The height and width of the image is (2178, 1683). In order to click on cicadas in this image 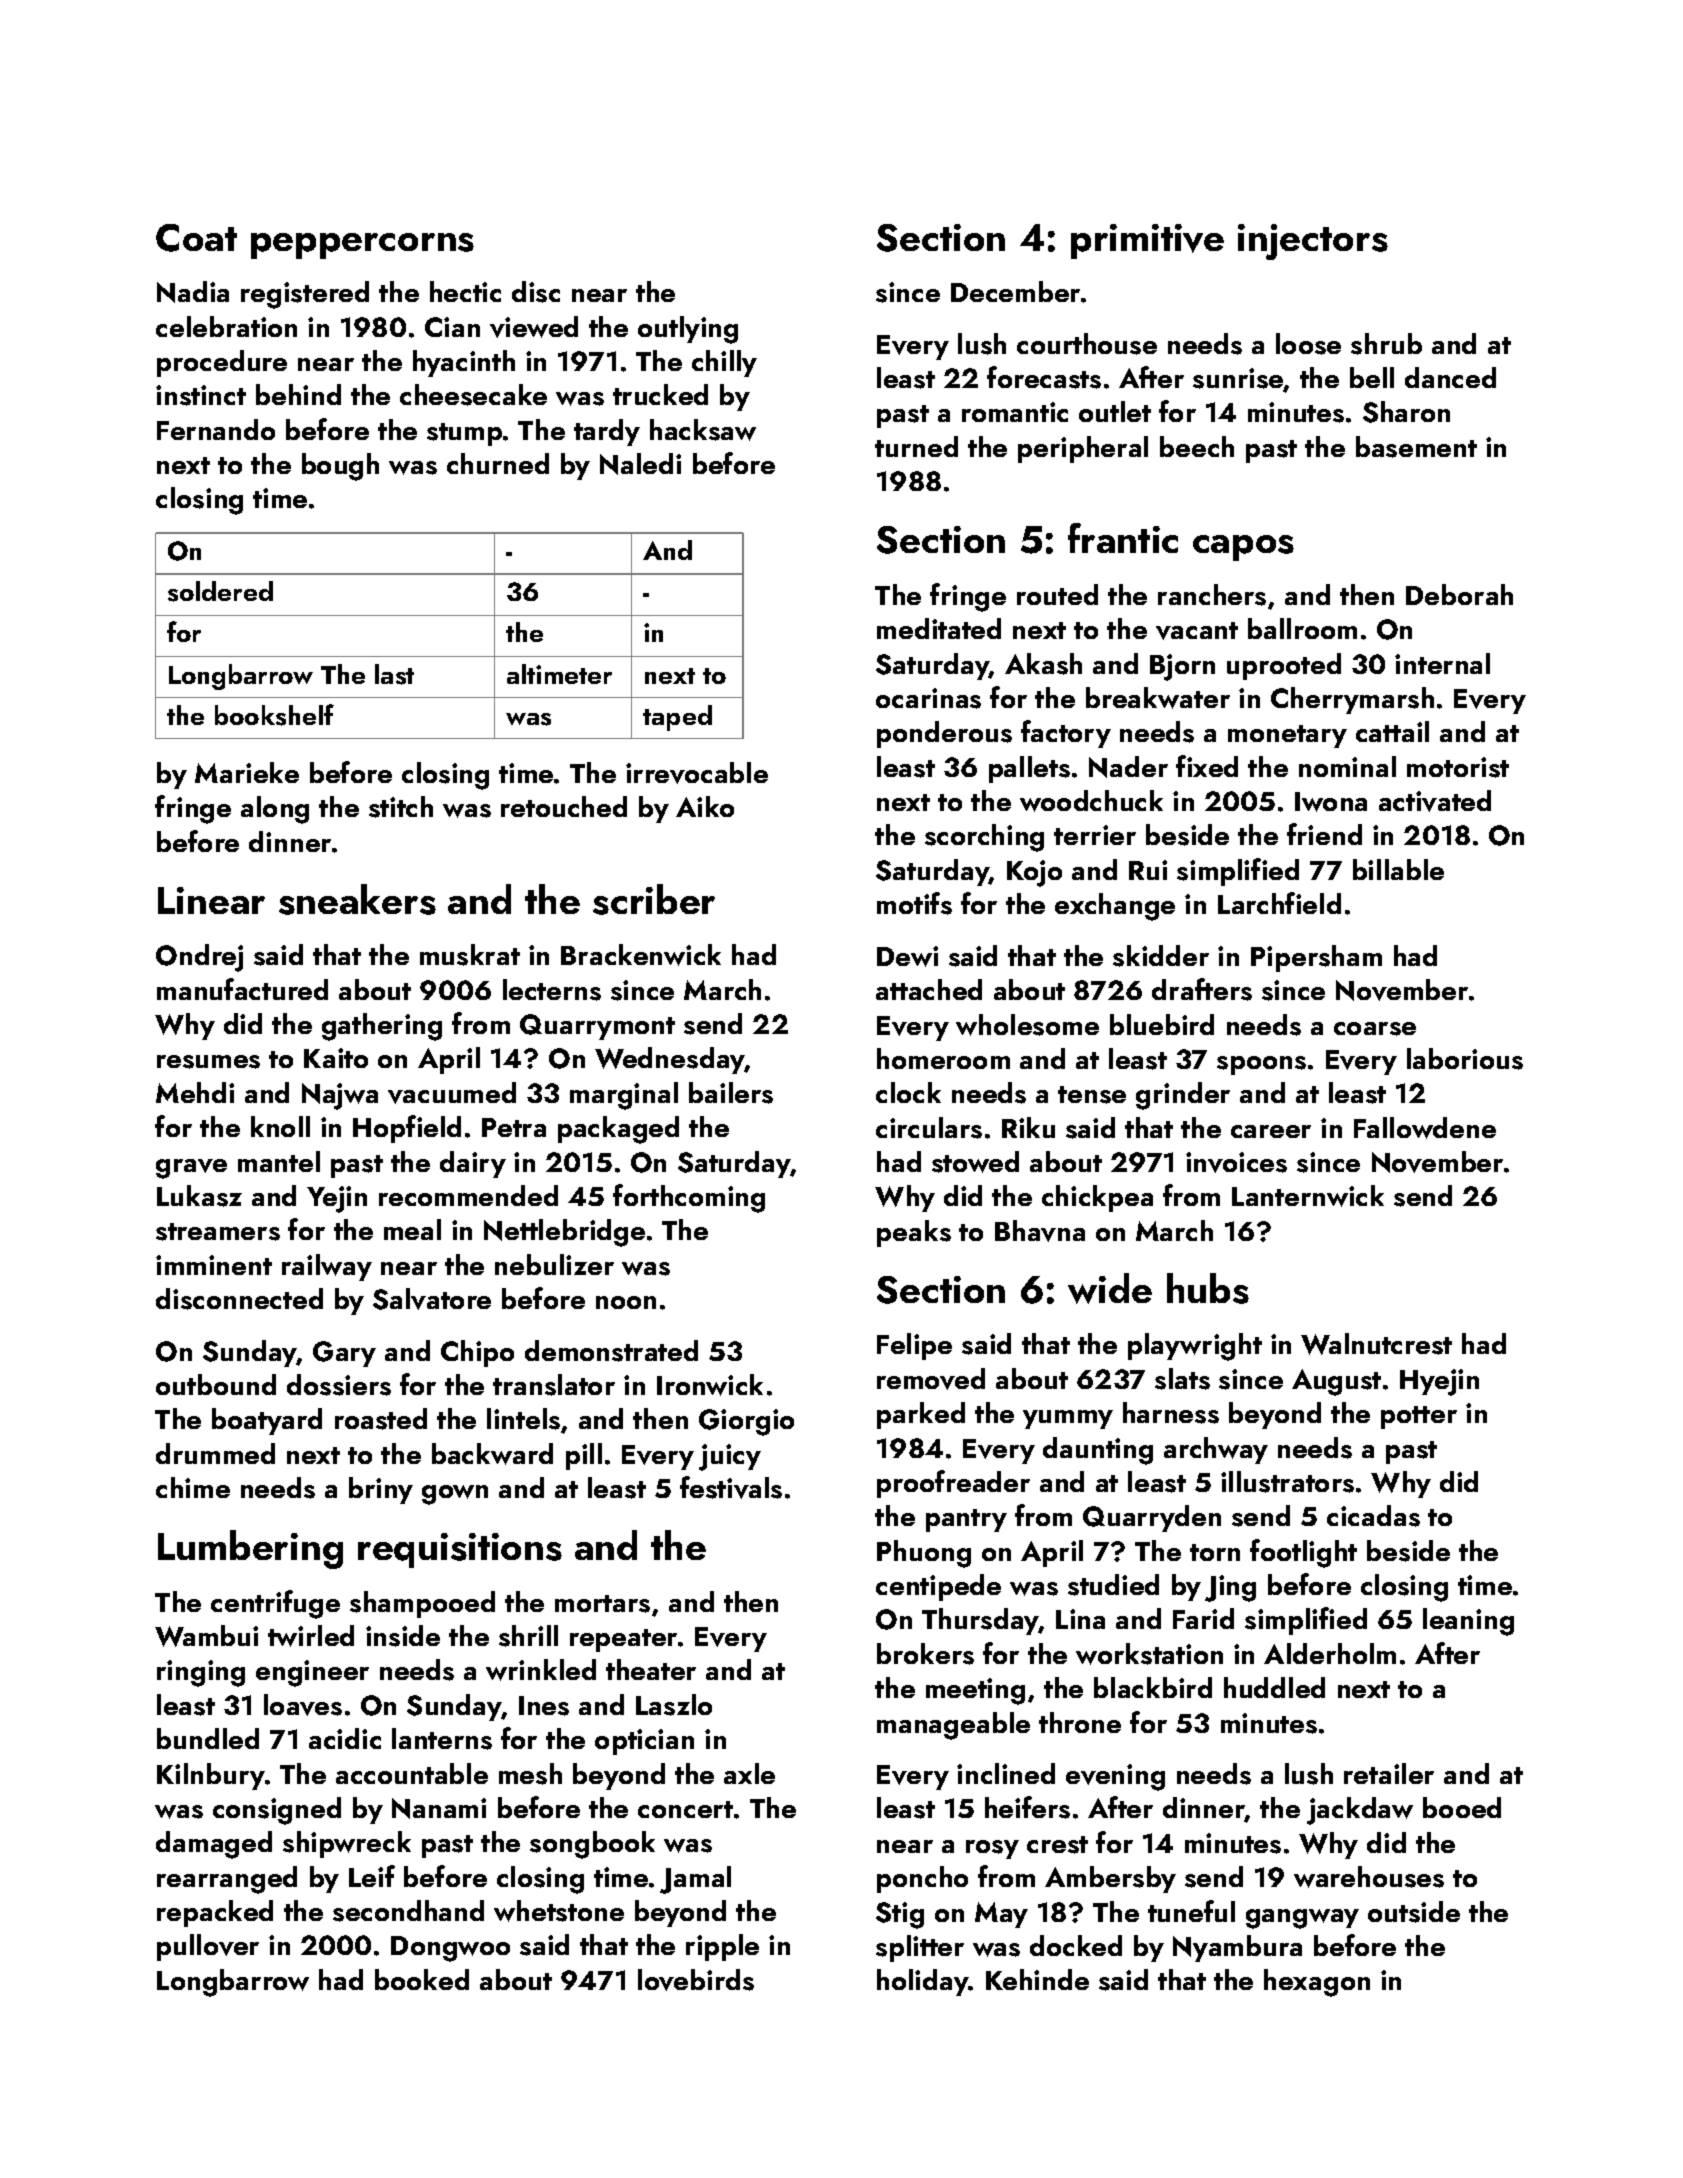, I will do `click(1373, 1516)`.
